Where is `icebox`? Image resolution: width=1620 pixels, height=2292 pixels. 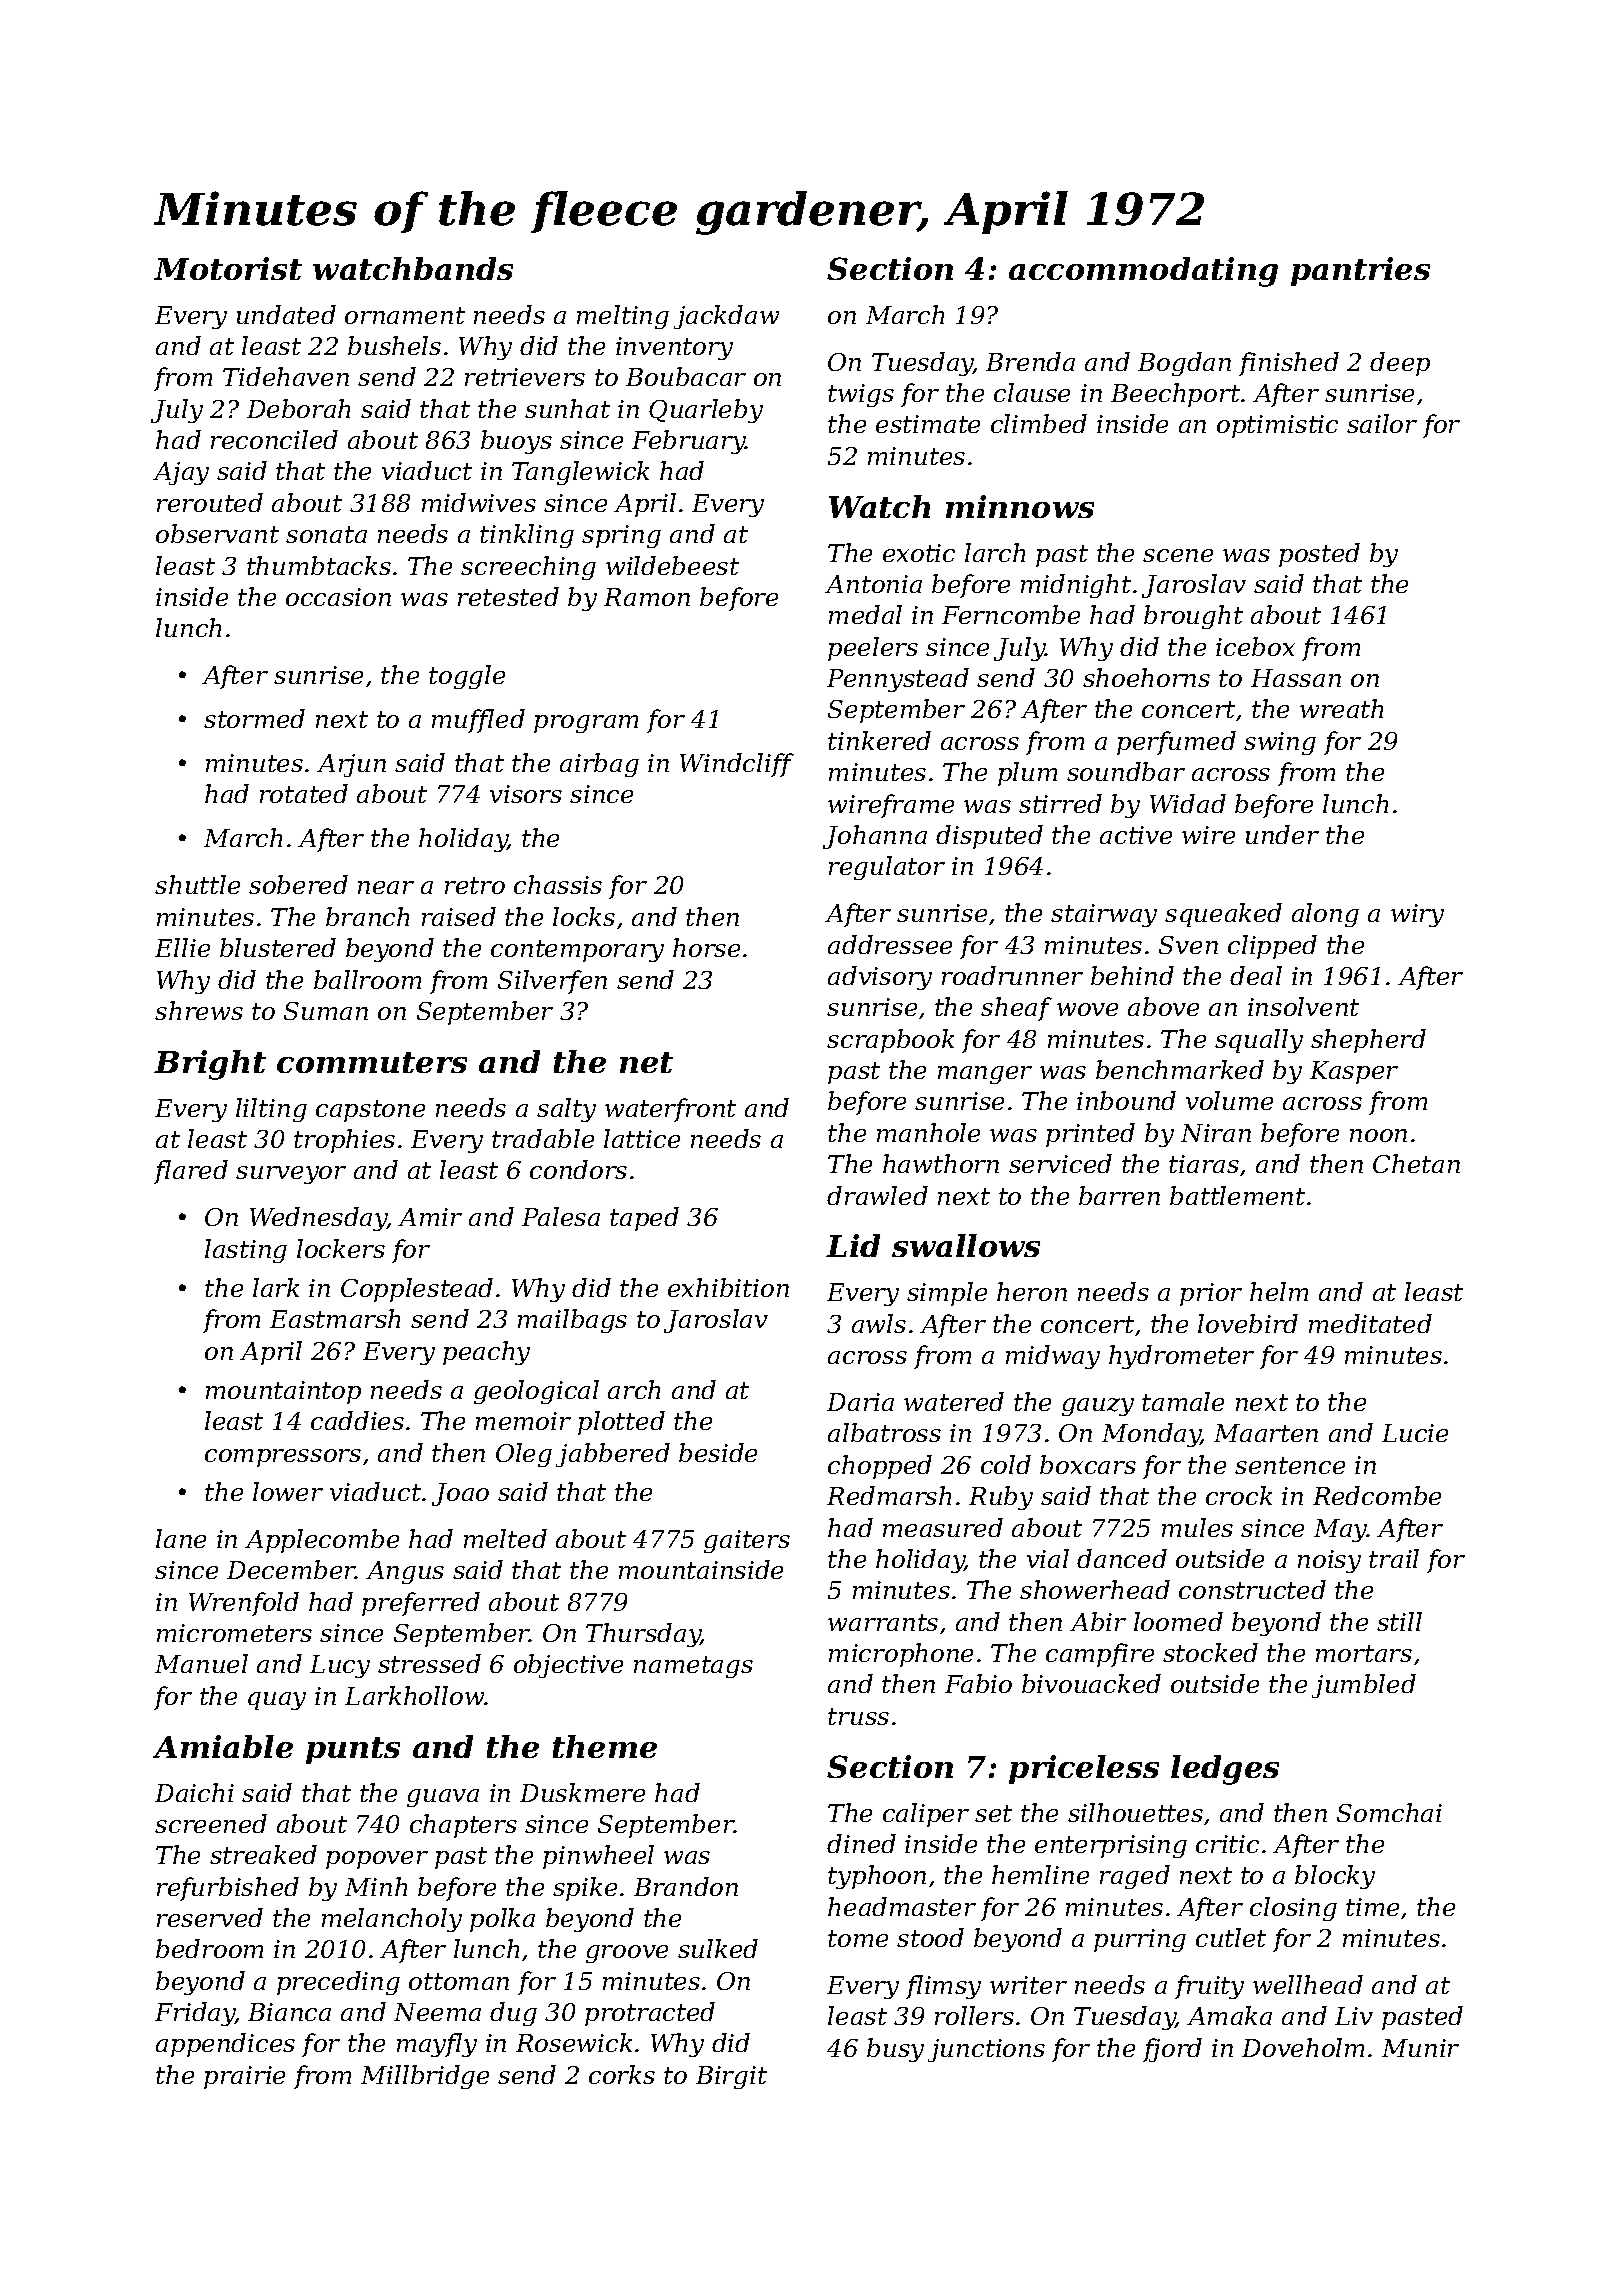 icebox is located at coordinates (1255, 646).
